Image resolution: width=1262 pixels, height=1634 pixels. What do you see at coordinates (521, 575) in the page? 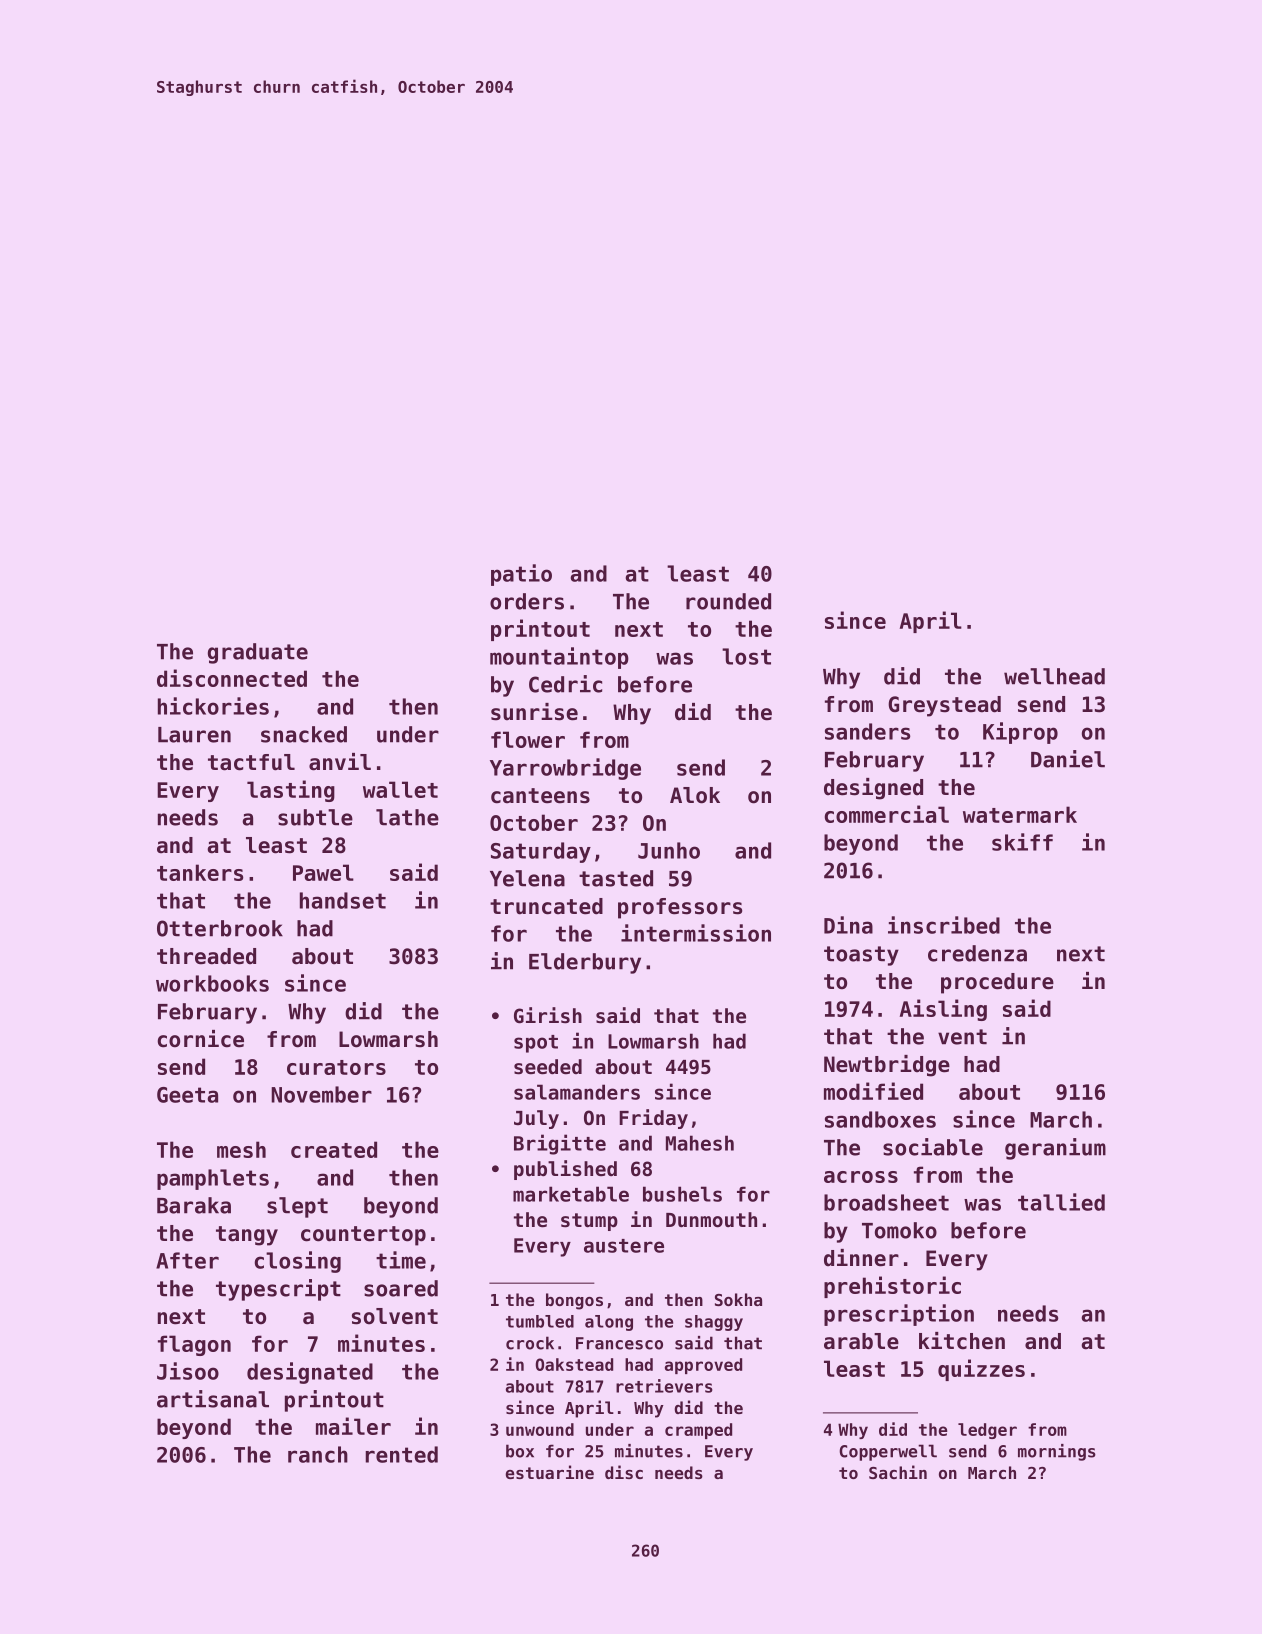
I see `patio` at bounding box center [521, 575].
